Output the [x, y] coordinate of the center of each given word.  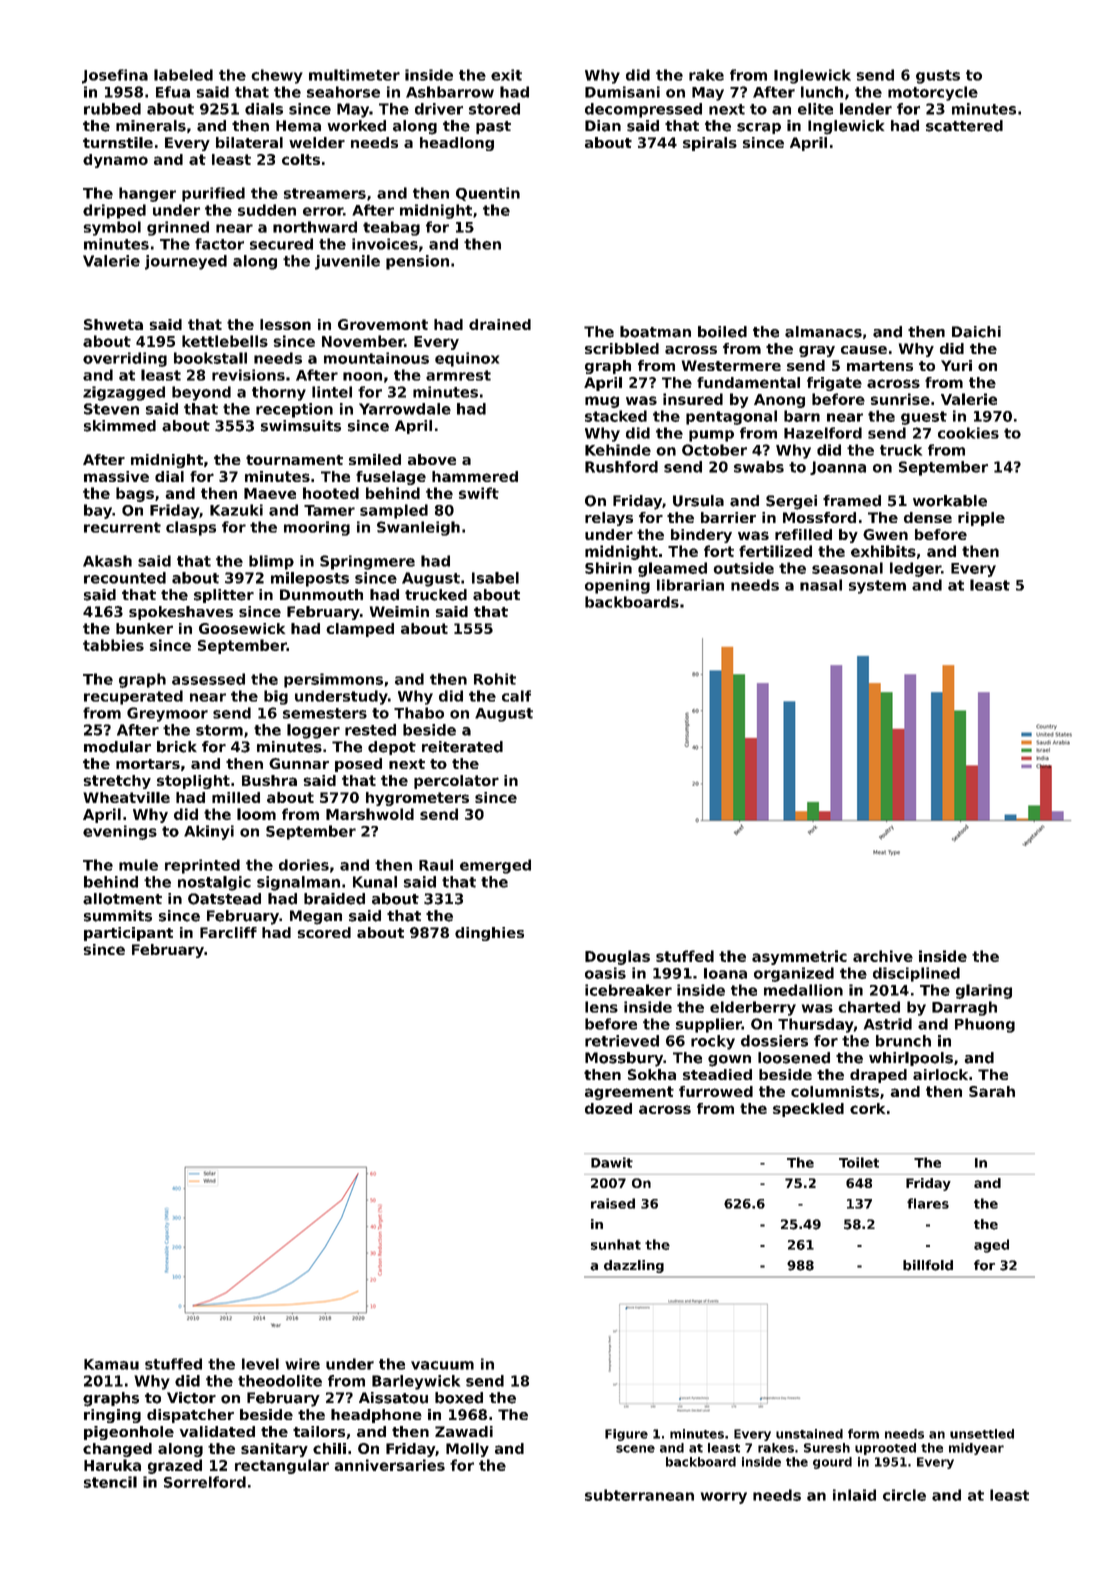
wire [302, 1364]
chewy [277, 76]
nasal [821, 585]
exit [506, 75]
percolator [456, 782]
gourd [832, 1463]
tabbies [113, 645]
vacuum [442, 1365]
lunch [822, 92]
